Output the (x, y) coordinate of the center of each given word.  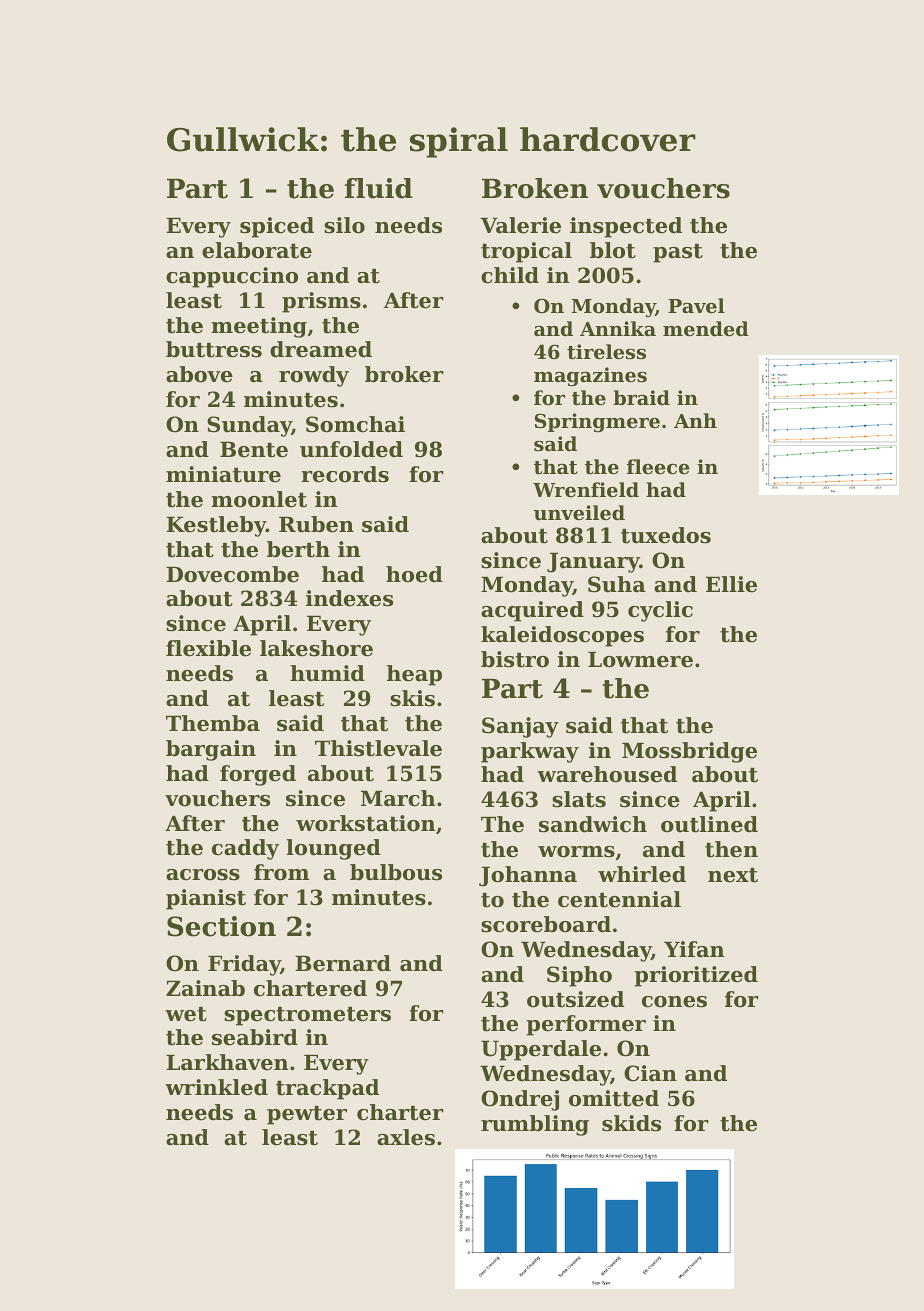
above (199, 374)
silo (344, 225)
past (678, 253)
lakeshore (316, 648)
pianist (206, 899)
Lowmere (640, 659)
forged (258, 775)
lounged (333, 849)
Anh (695, 420)
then (731, 849)
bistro (515, 659)
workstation (365, 823)
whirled (642, 874)
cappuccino (232, 277)
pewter (307, 1115)
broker (404, 374)
